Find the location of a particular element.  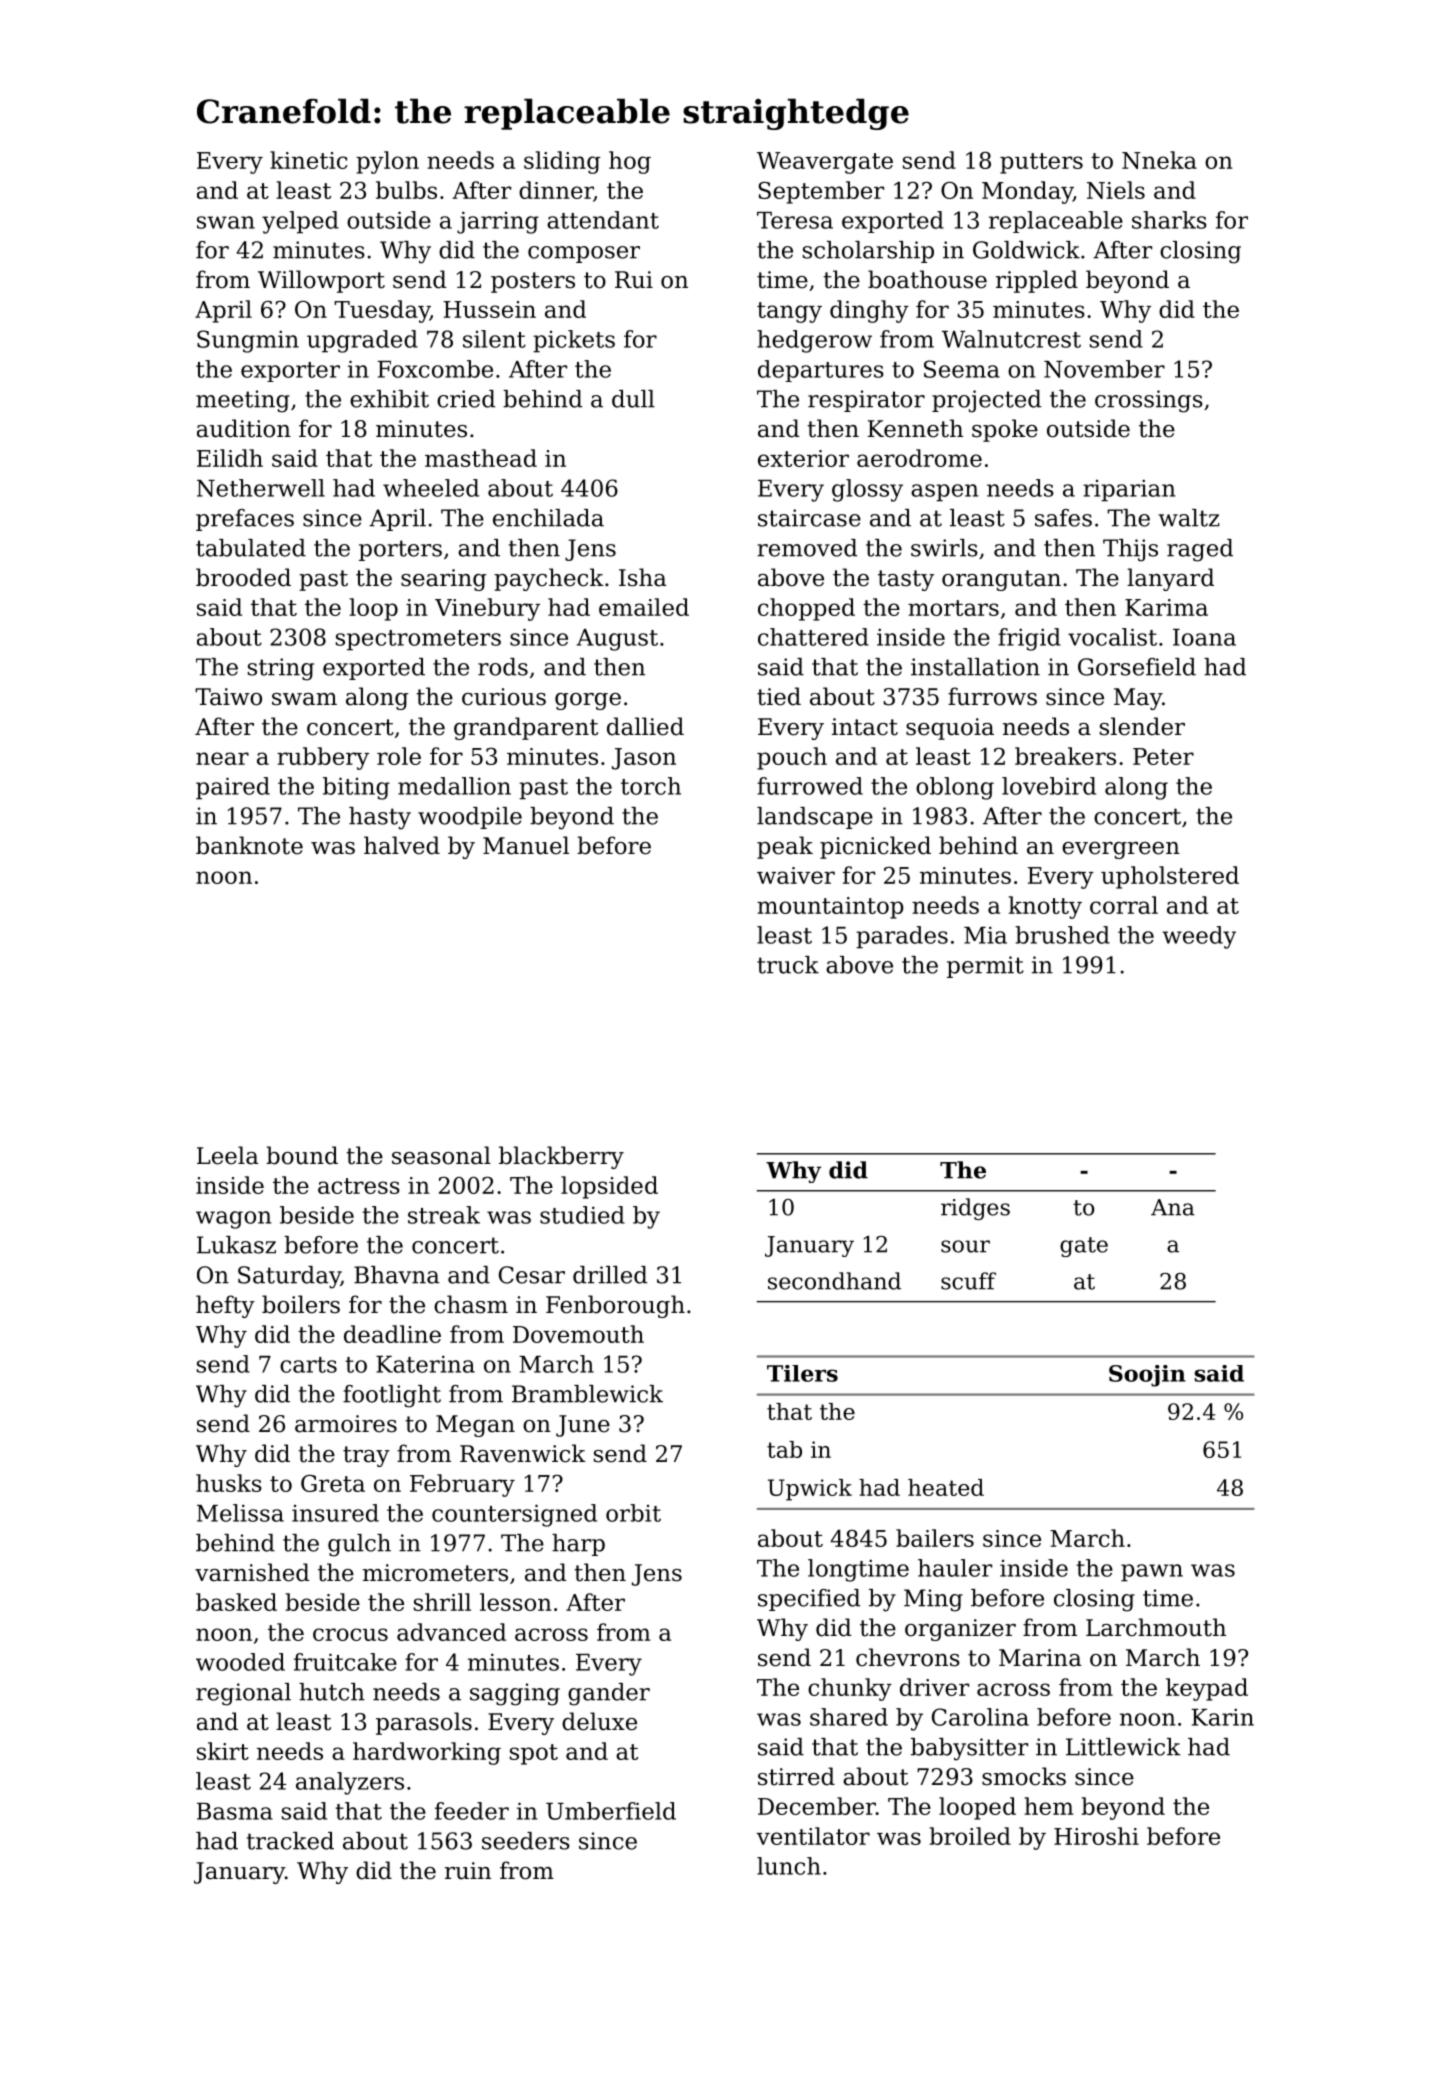

Isha is located at coordinates (643, 577).
